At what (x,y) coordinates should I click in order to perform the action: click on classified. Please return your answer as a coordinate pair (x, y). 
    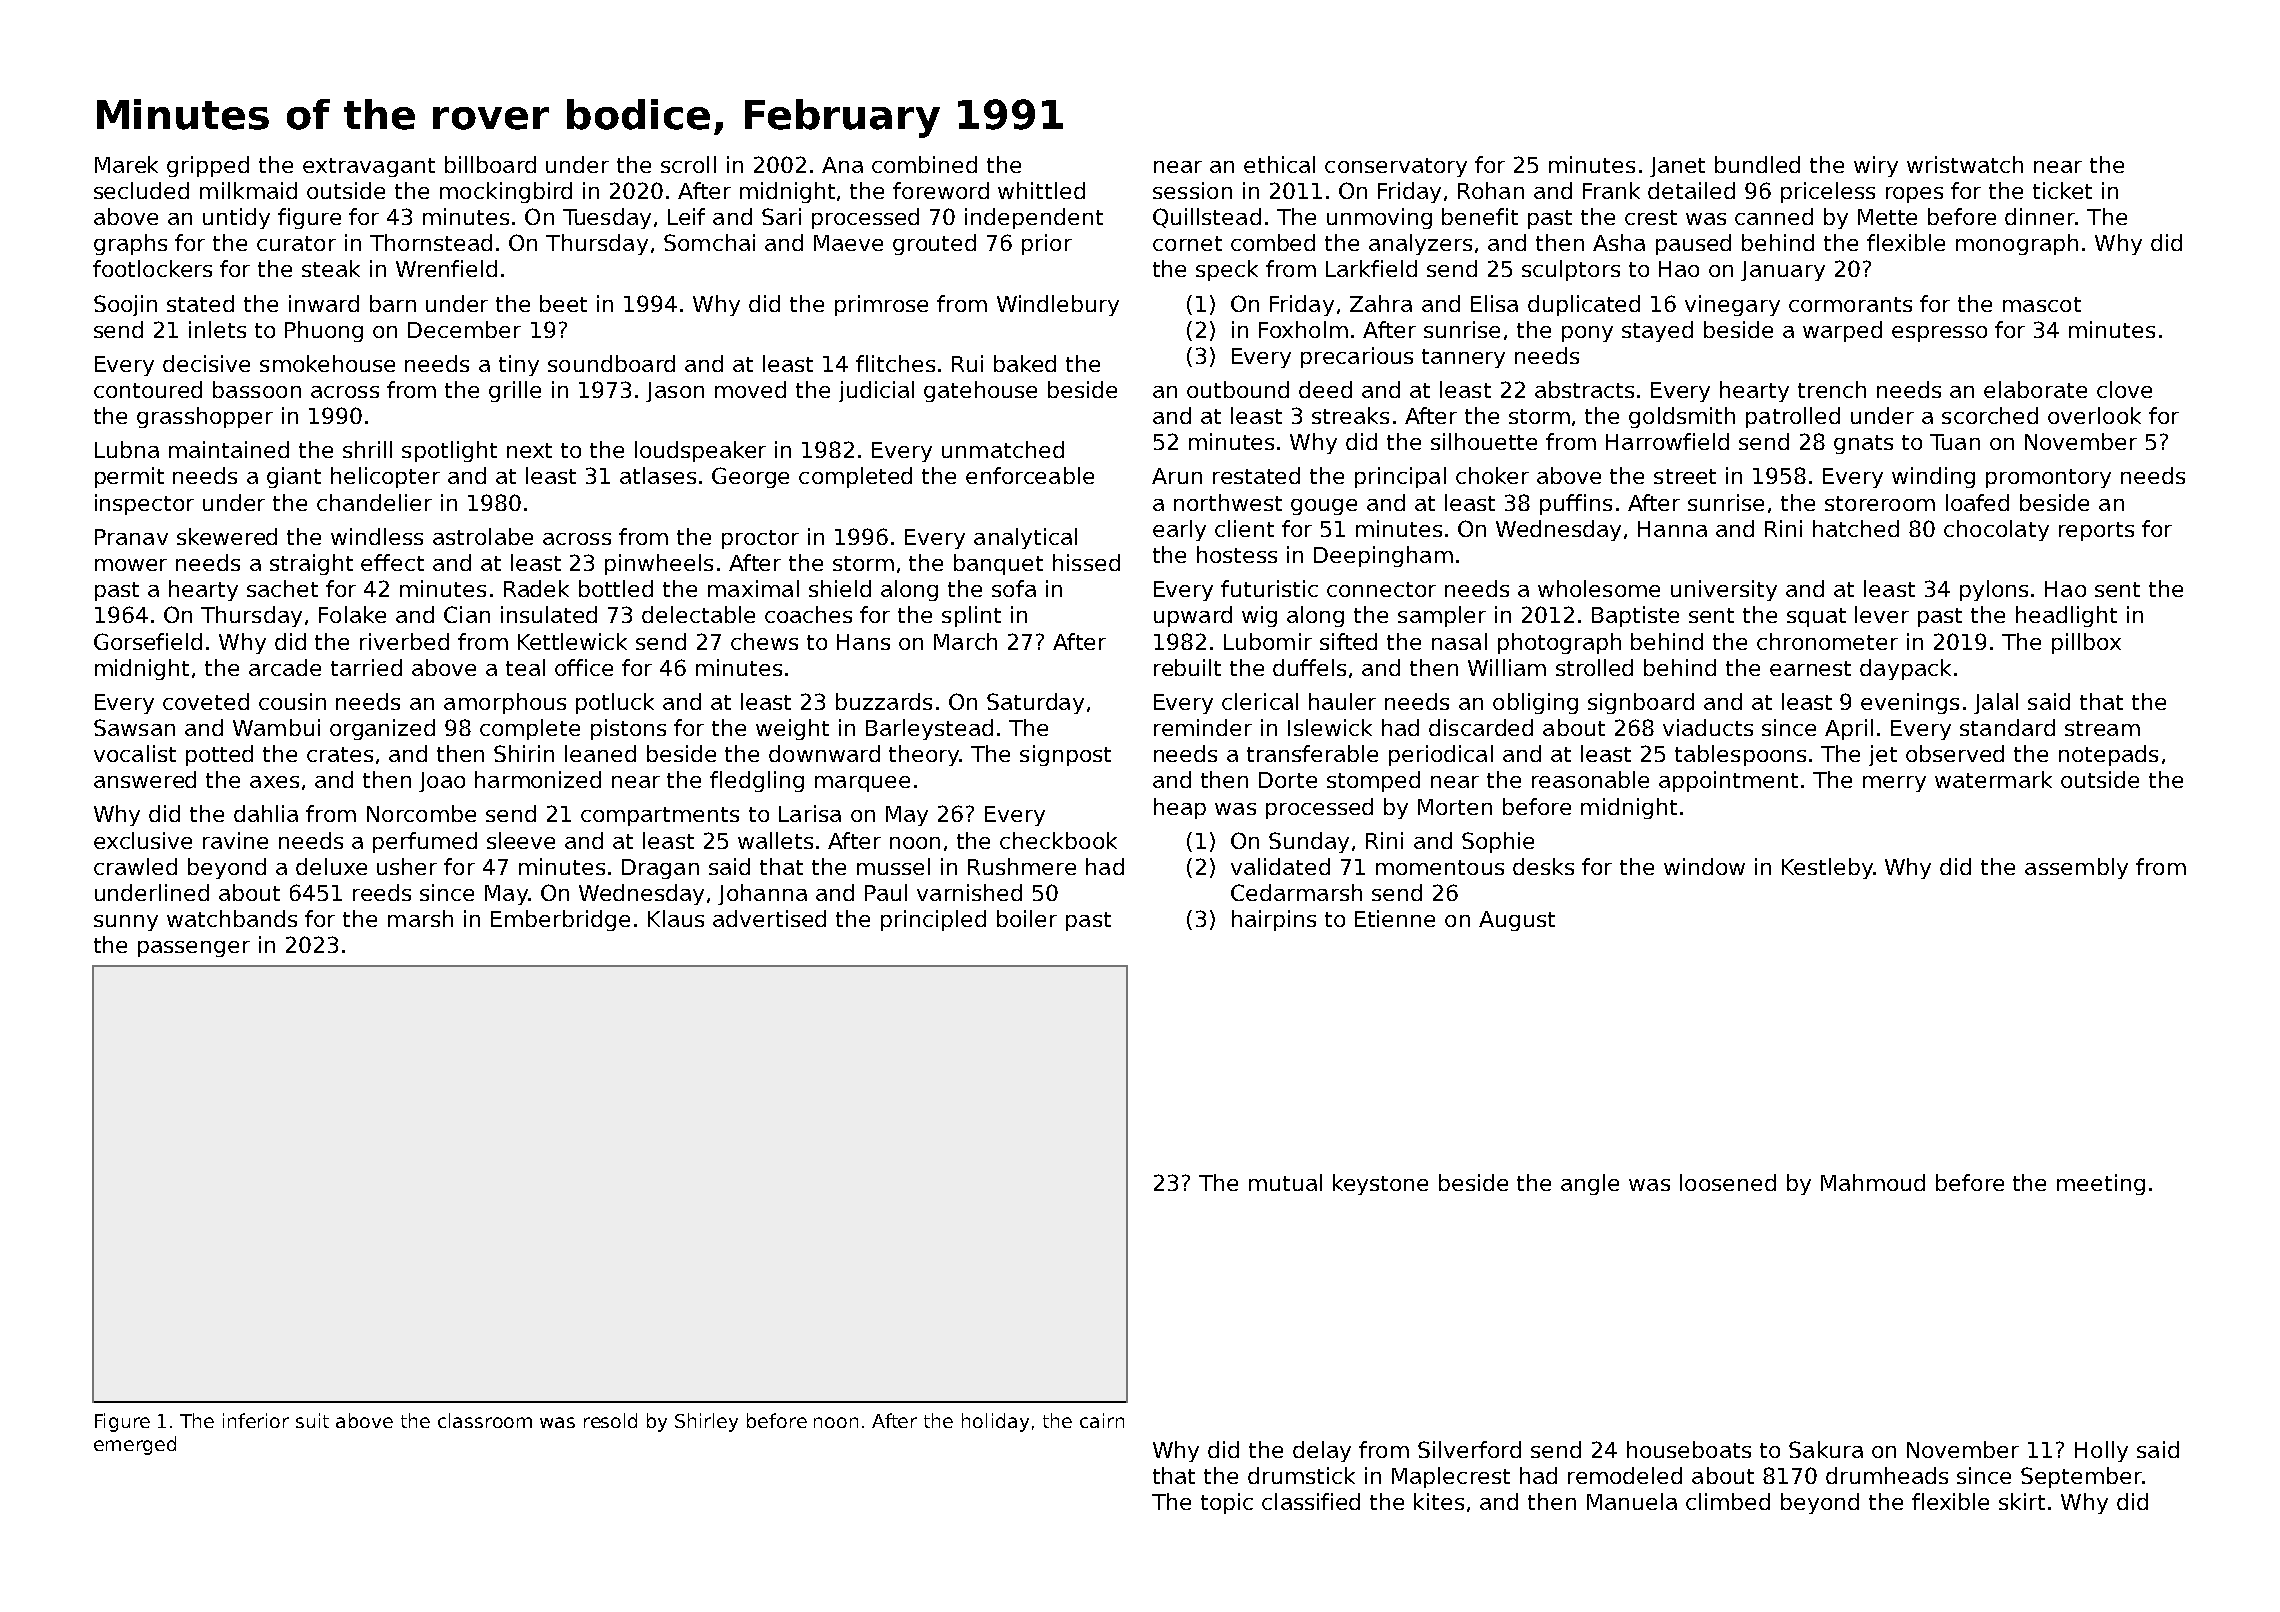
    Looking at the image, I should click on (1311, 1501).
